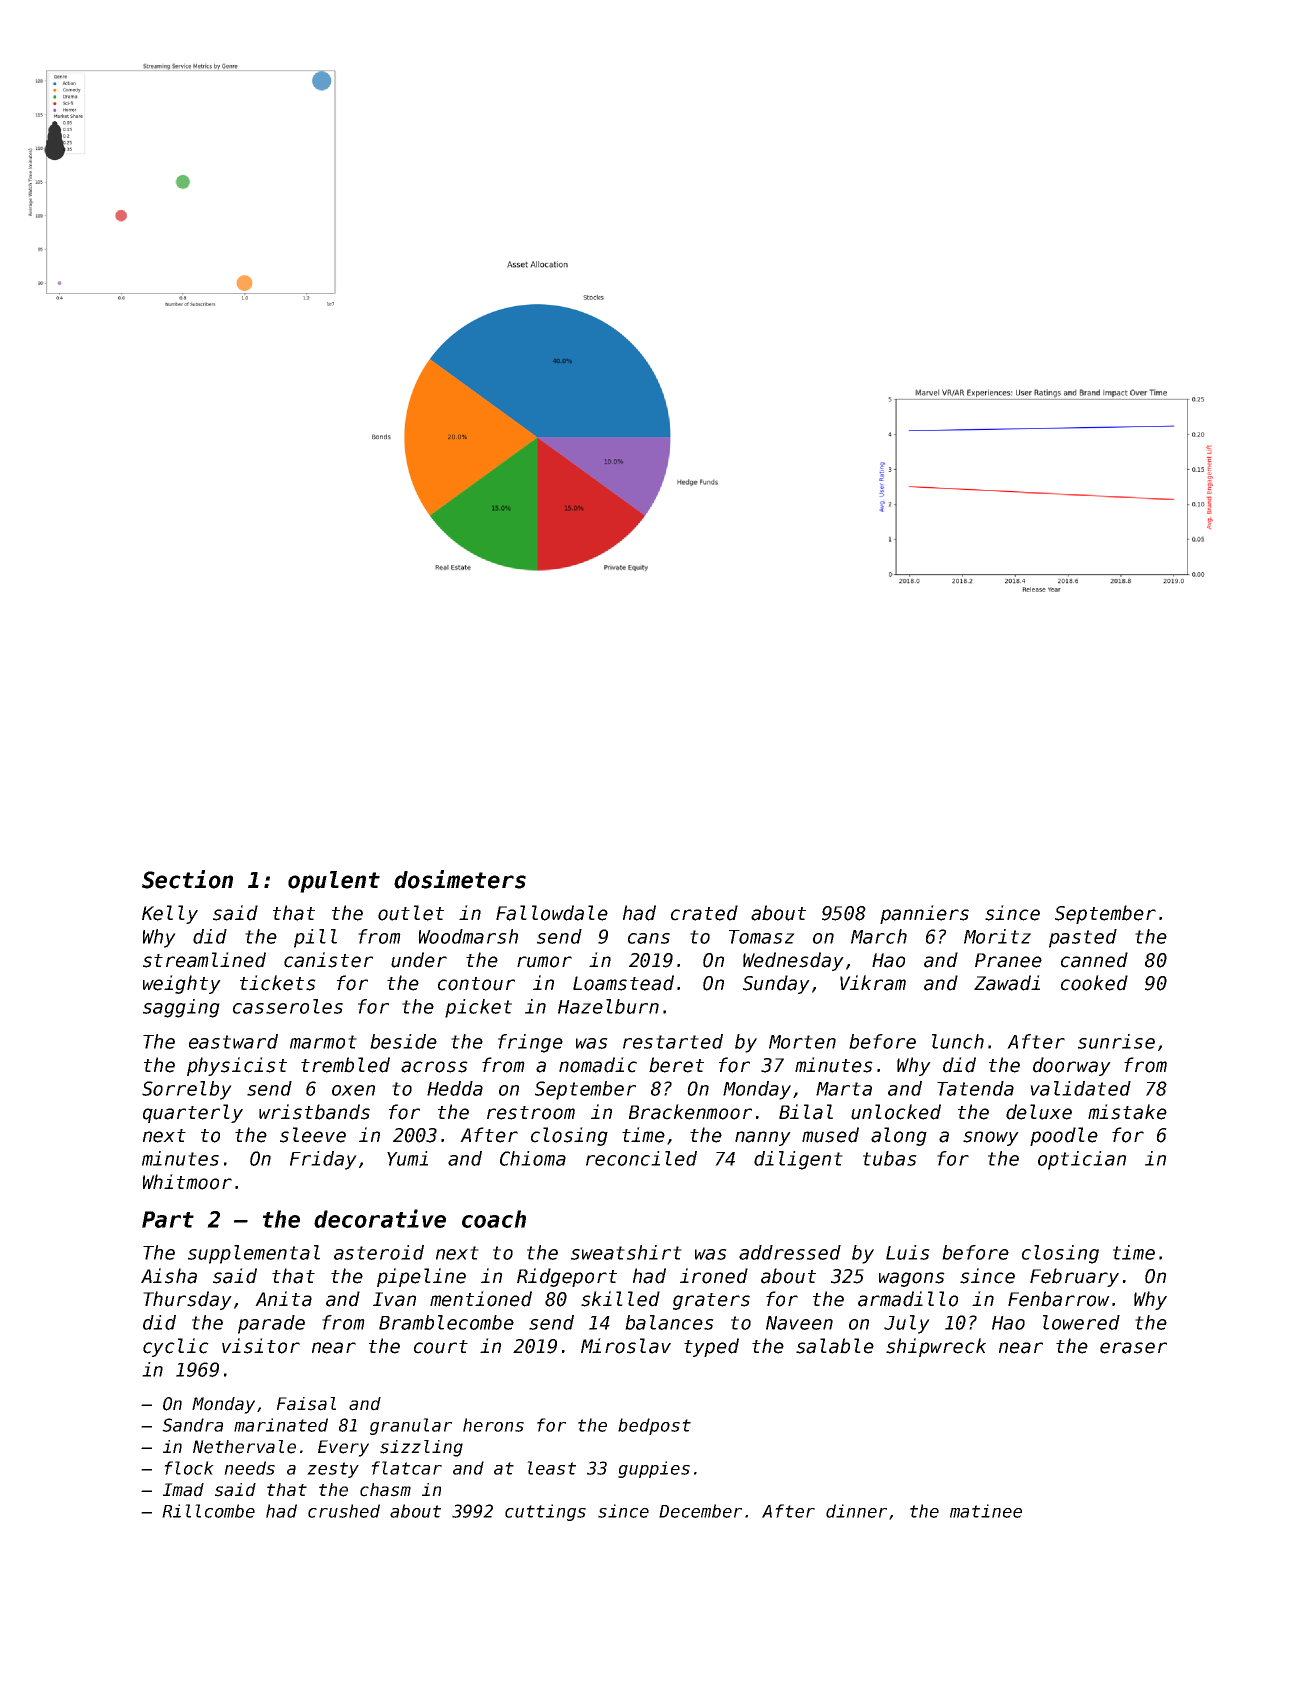 The height and width of the image is (1694, 1309). What do you see at coordinates (237, 1066) in the image?
I see `physicist` at bounding box center [237, 1066].
